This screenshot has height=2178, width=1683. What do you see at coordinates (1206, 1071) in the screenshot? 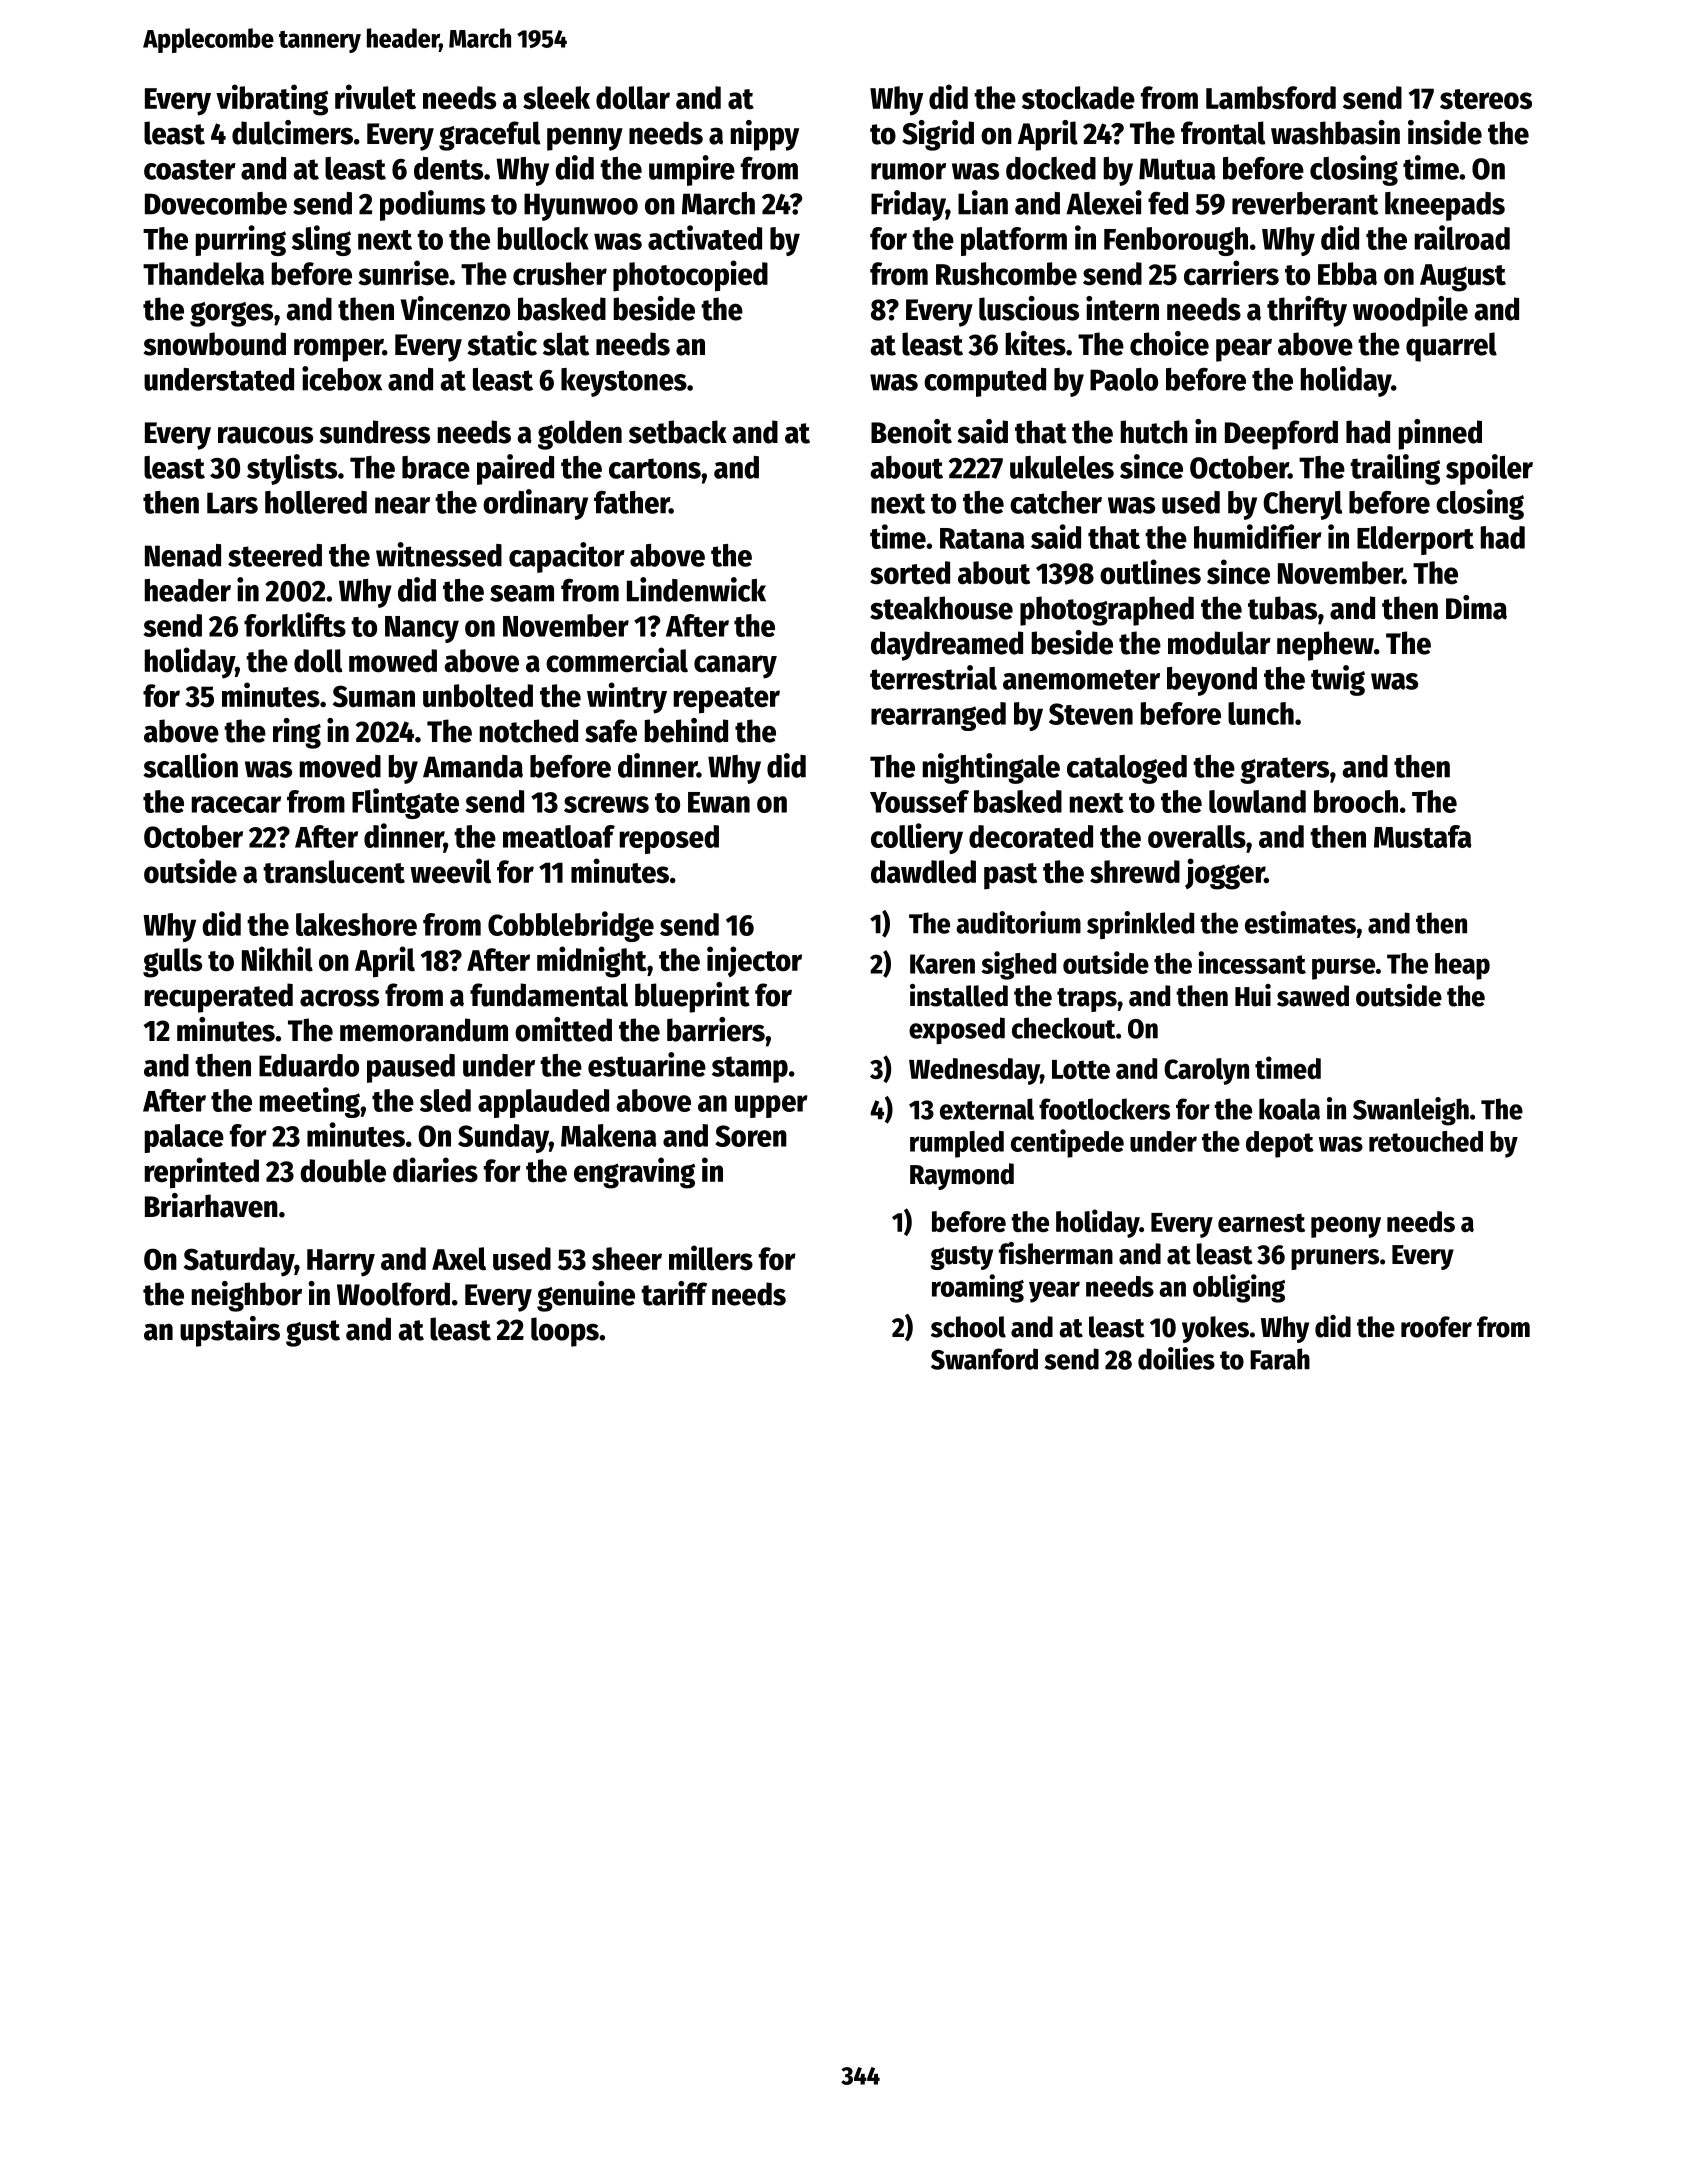
I see `Carolyn` at bounding box center [1206, 1071].
